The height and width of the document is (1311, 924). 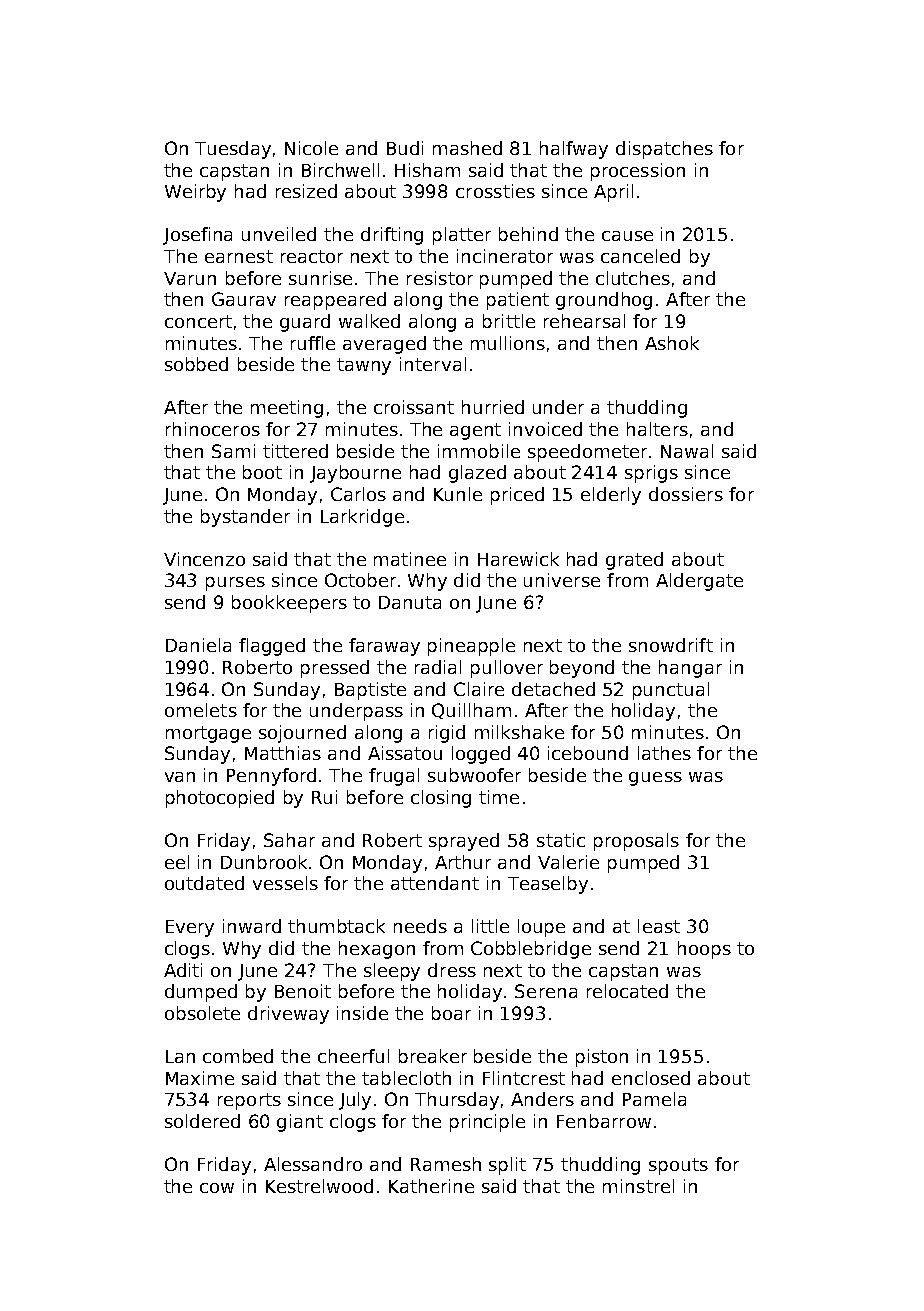 I want to click on dispatches, so click(x=664, y=150).
